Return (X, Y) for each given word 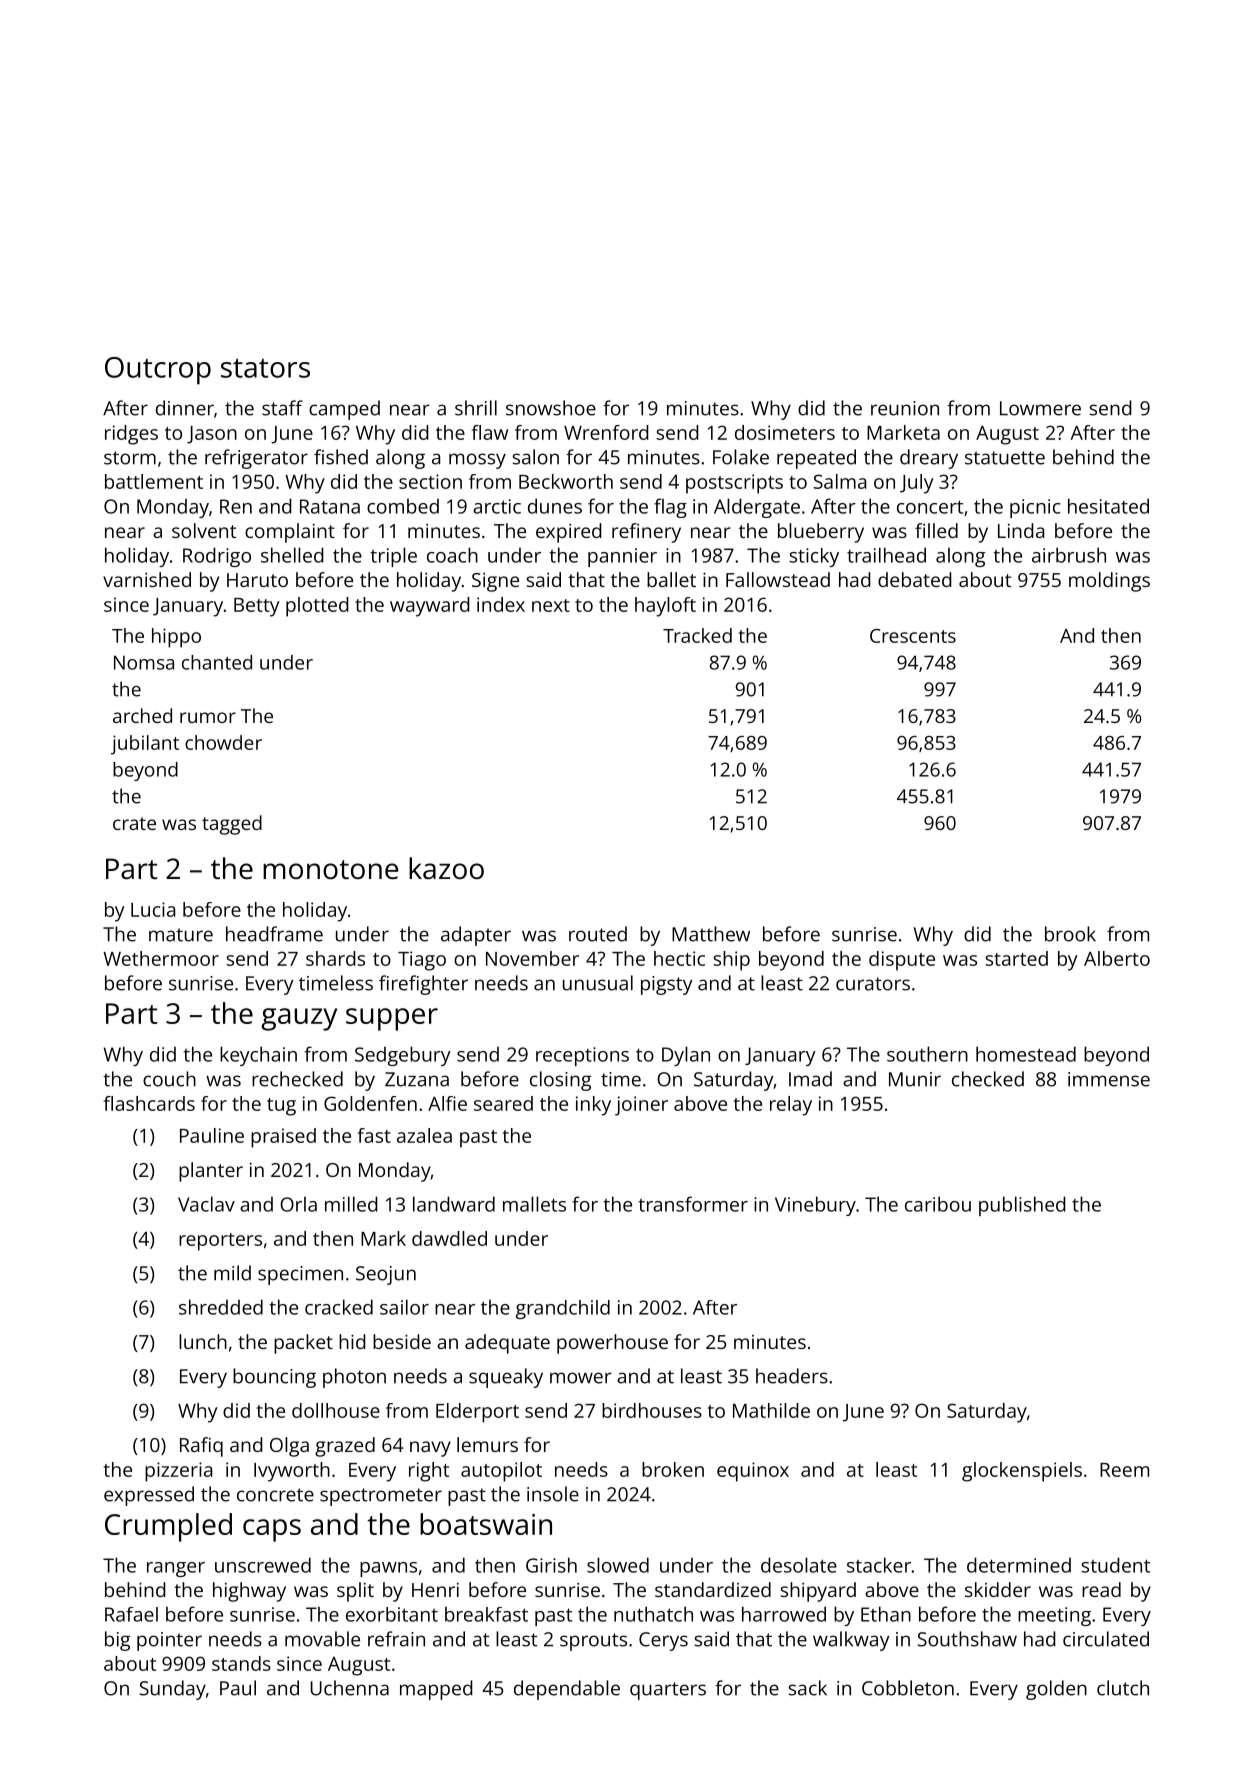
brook (1070, 934)
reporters (220, 1242)
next (551, 605)
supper (392, 1019)
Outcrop (158, 371)
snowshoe (551, 408)
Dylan (686, 1056)
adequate (507, 1344)
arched (142, 715)
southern (927, 1054)
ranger (176, 1569)
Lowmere (1040, 408)
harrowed (784, 1614)
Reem (1124, 1470)
